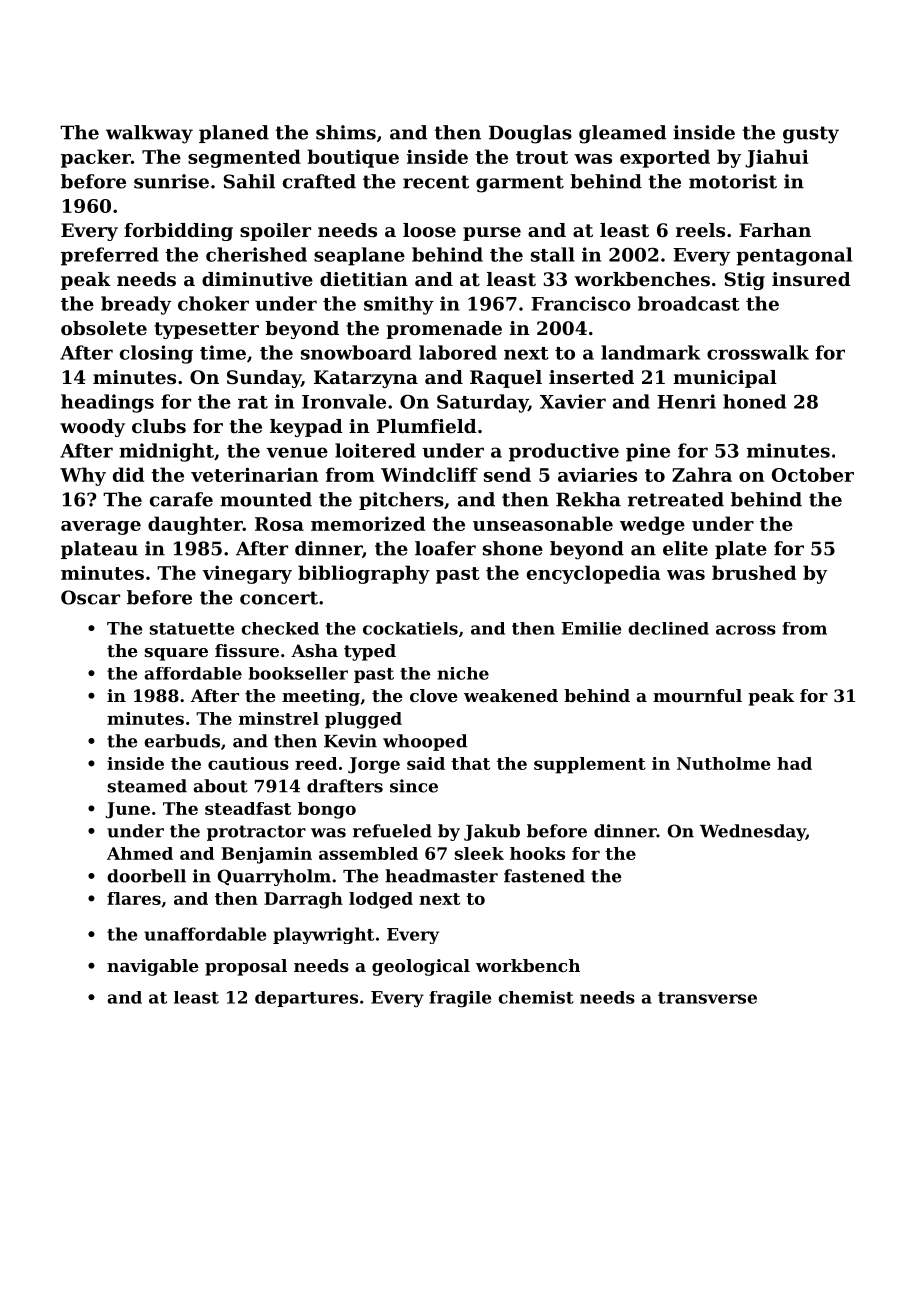 This image has width=924, height=1314. What do you see at coordinates (754, 572) in the image?
I see `brushed` at bounding box center [754, 572].
